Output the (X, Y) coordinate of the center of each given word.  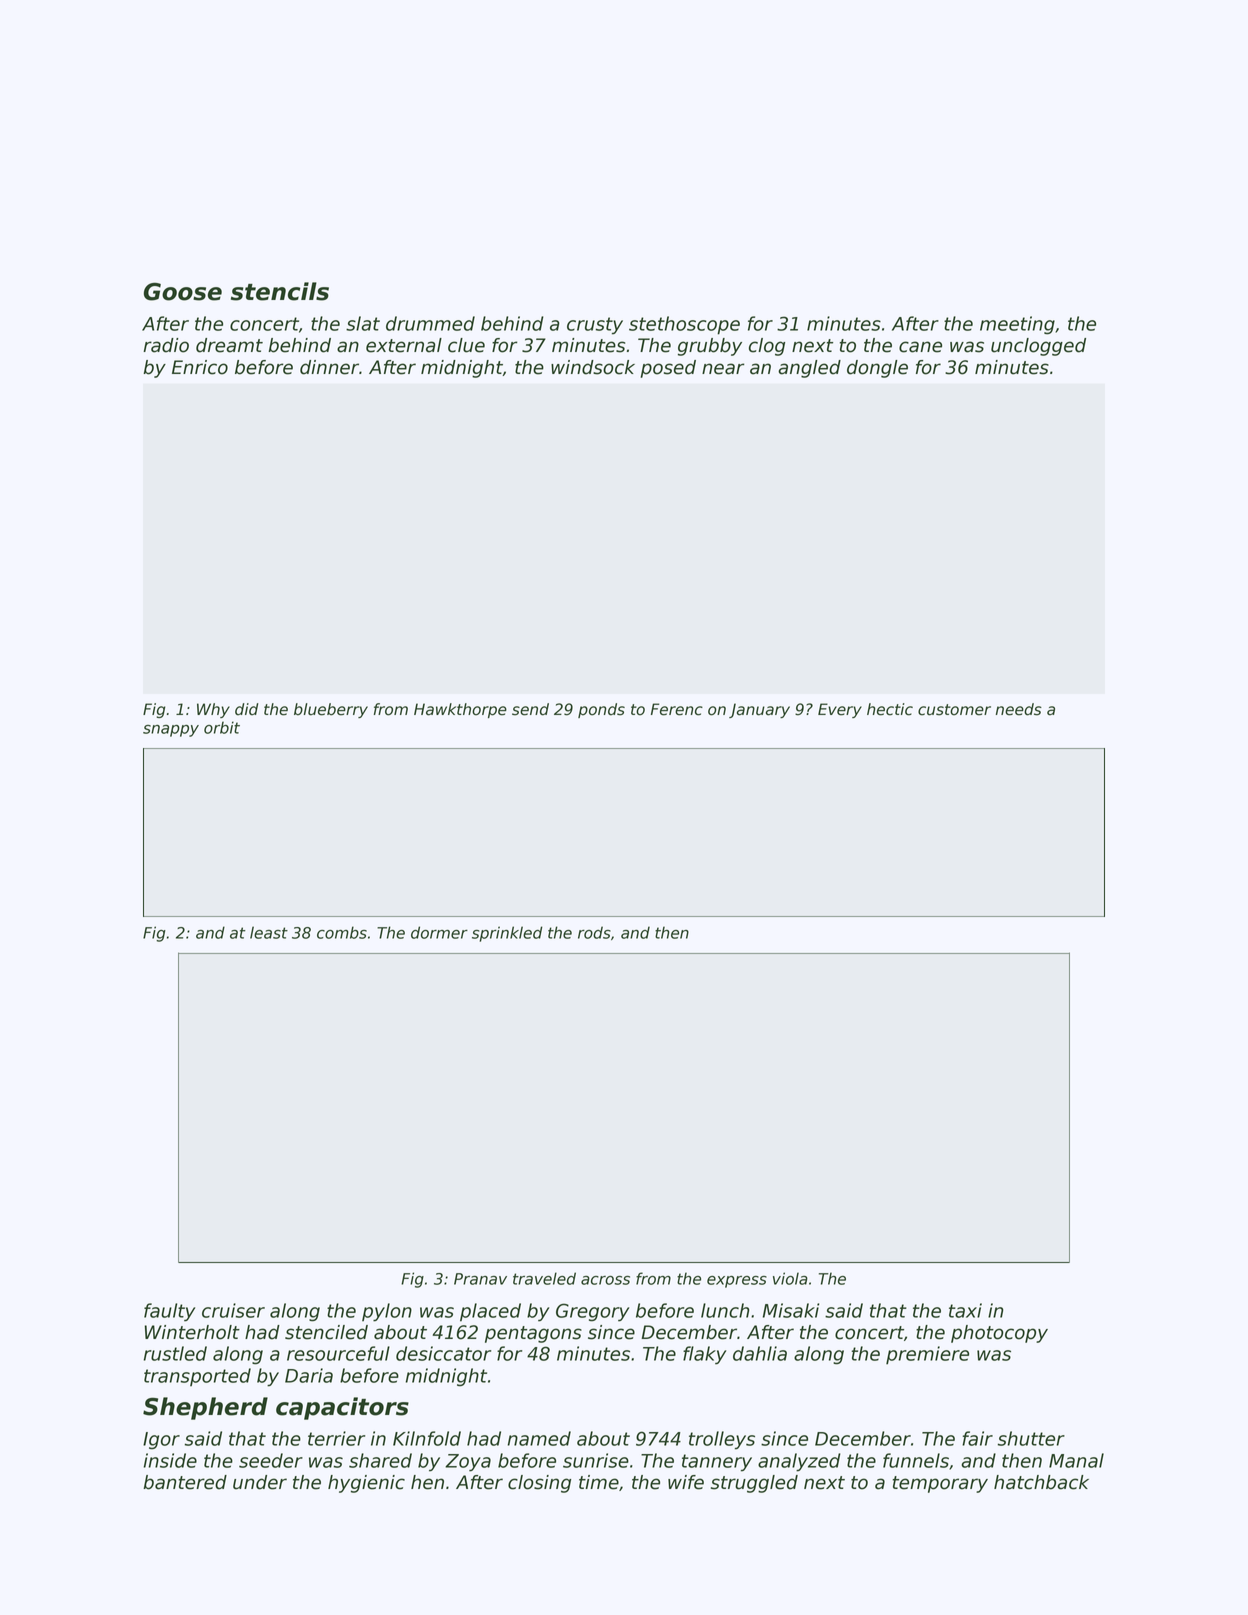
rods (594, 932)
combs (342, 932)
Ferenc (677, 709)
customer (954, 710)
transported (197, 1377)
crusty (595, 326)
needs (1019, 709)
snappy (171, 731)
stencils (280, 291)
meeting (1017, 325)
